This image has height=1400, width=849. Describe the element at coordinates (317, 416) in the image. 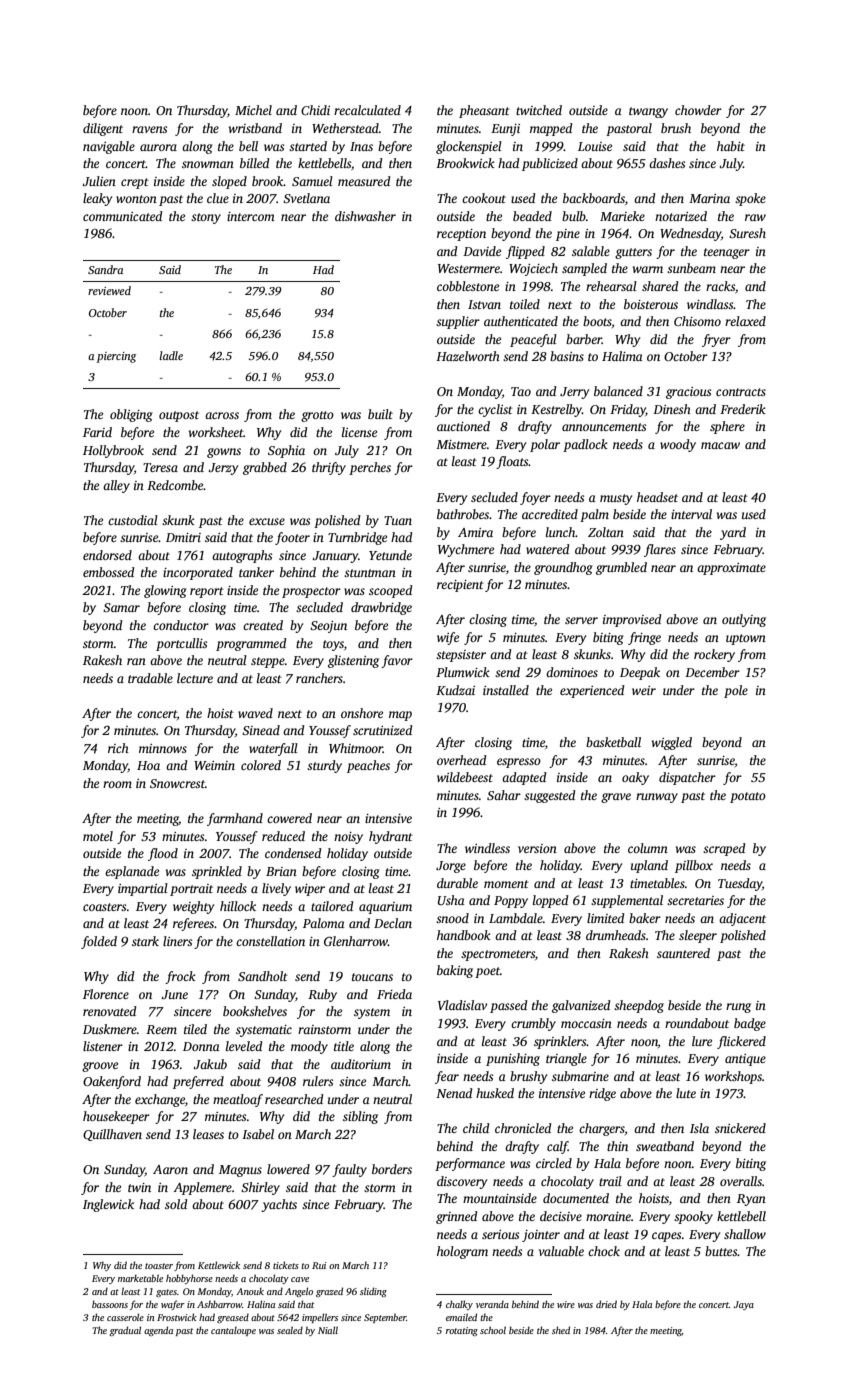

I see `grotto` at that location.
